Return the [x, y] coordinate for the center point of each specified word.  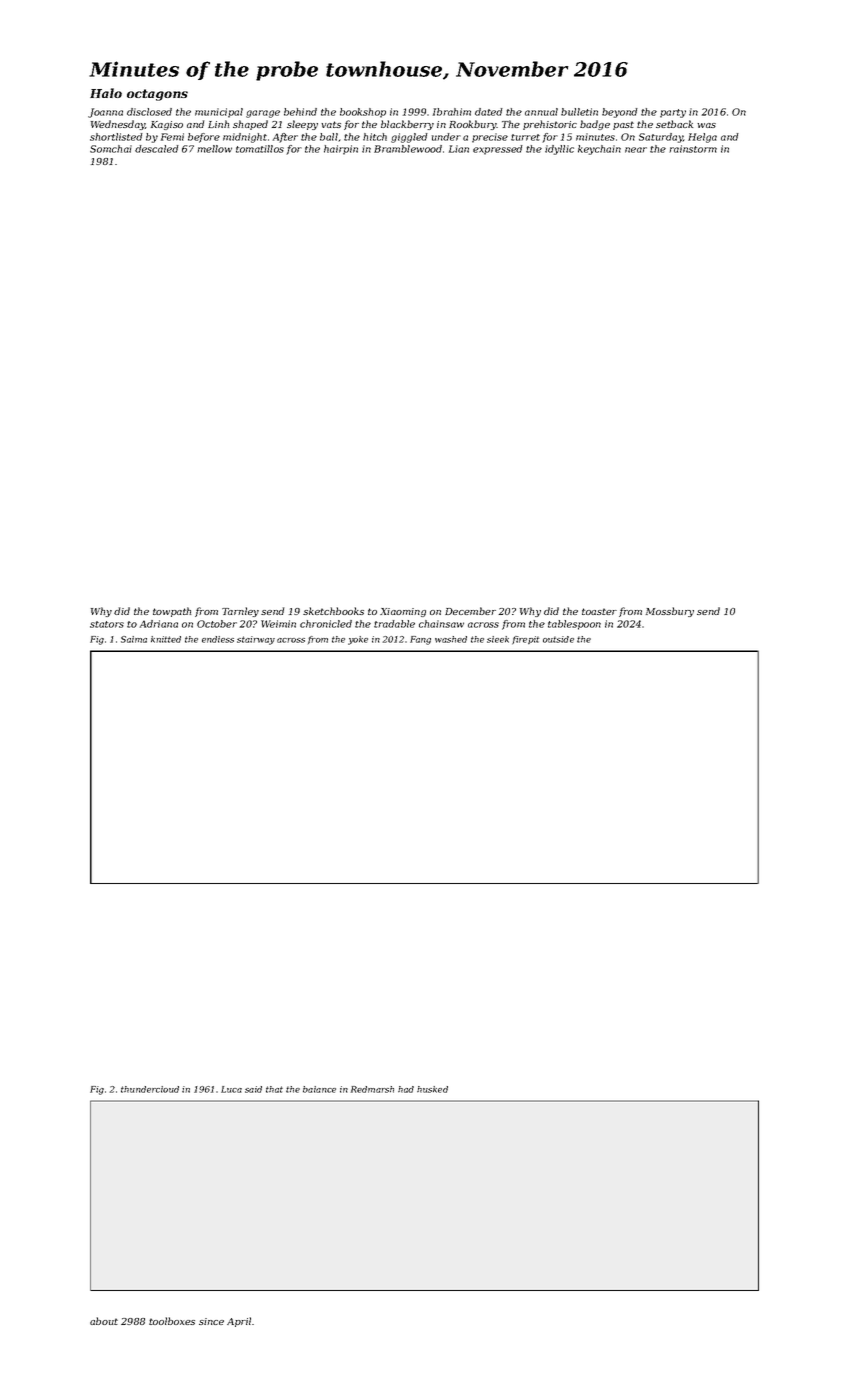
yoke [358, 640]
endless [218, 639]
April [239, 1322]
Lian [459, 149]
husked [432, 1089]
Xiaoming [403, 612]
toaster [599, 611]
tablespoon [574, 625]
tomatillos [260, 149]
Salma [134, 639]
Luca [231, 1089]
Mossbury [670, 612]
